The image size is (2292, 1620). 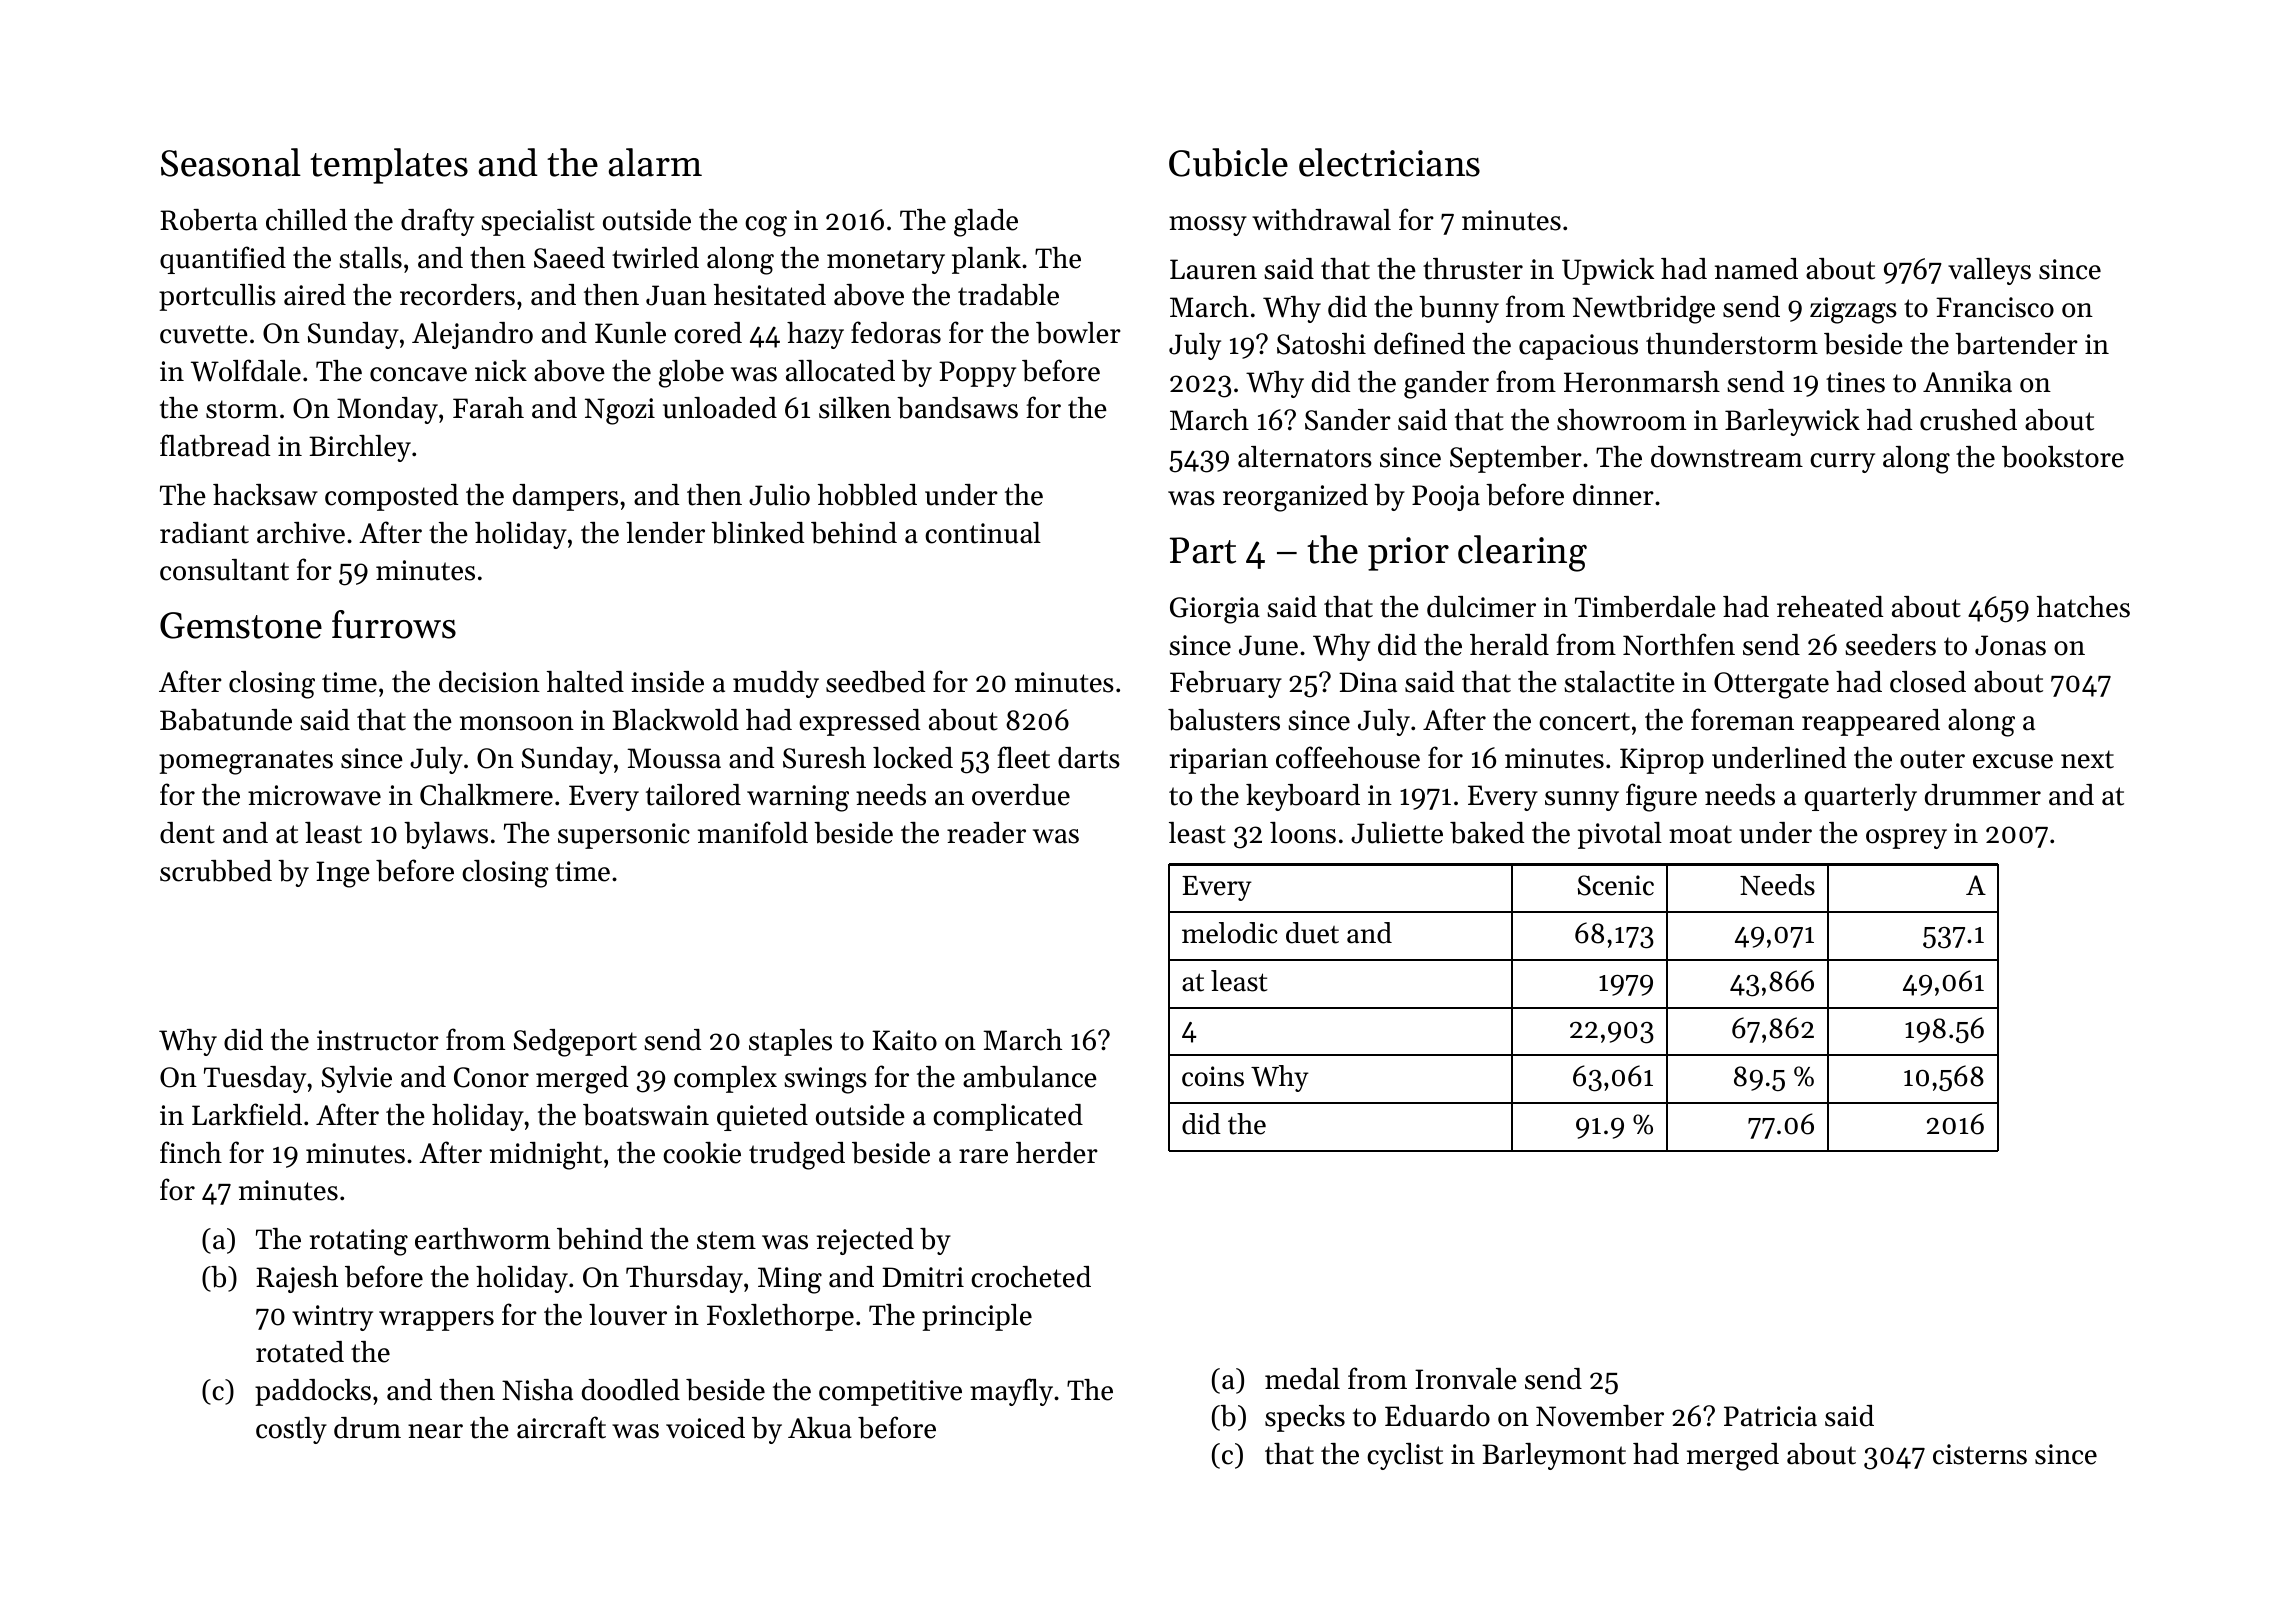 I want to click on Conor, so click(x=491, y=1077).
